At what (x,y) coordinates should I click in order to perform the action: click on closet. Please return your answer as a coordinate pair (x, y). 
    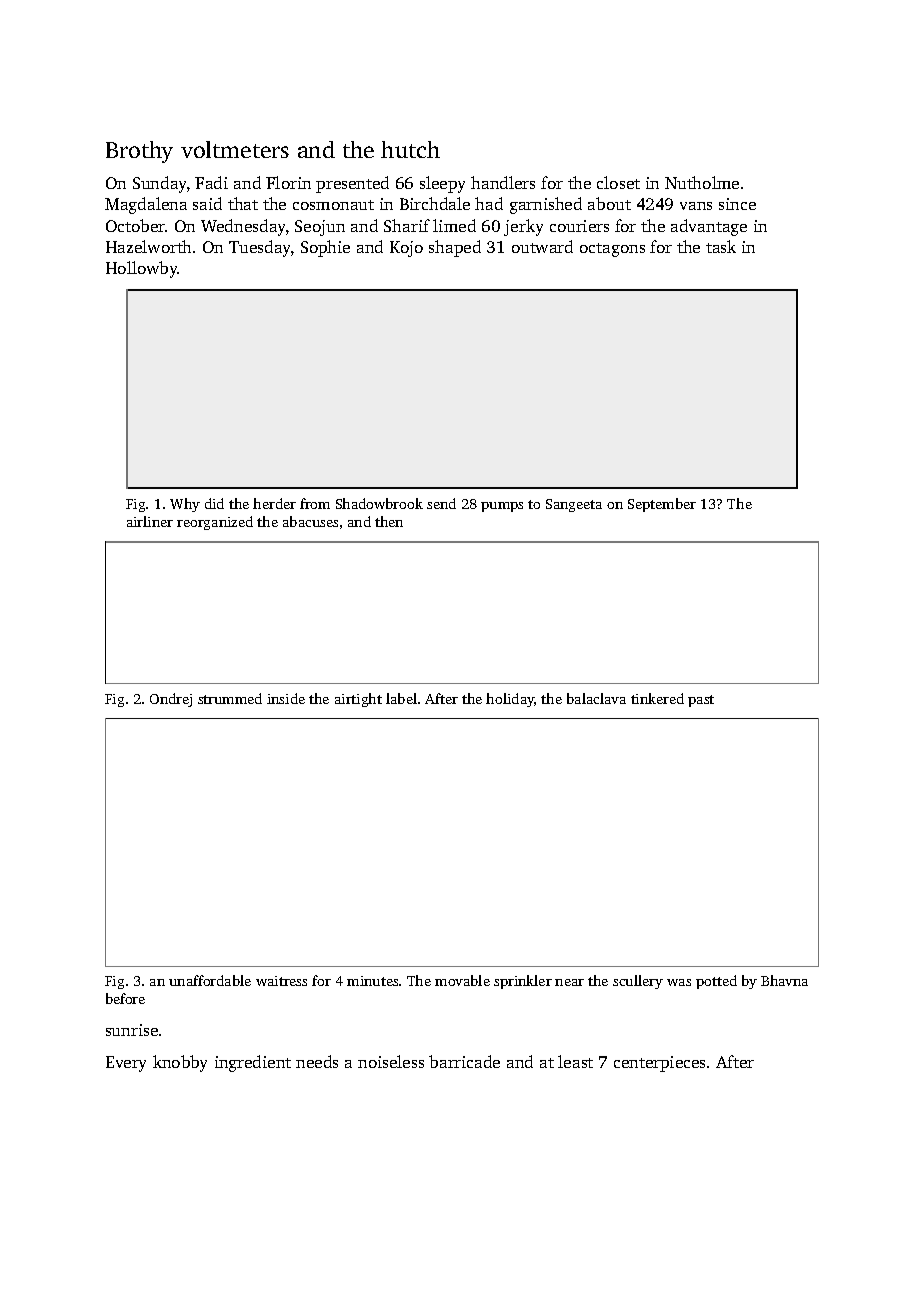
    Looking at the image, I should click on (618, 182).
